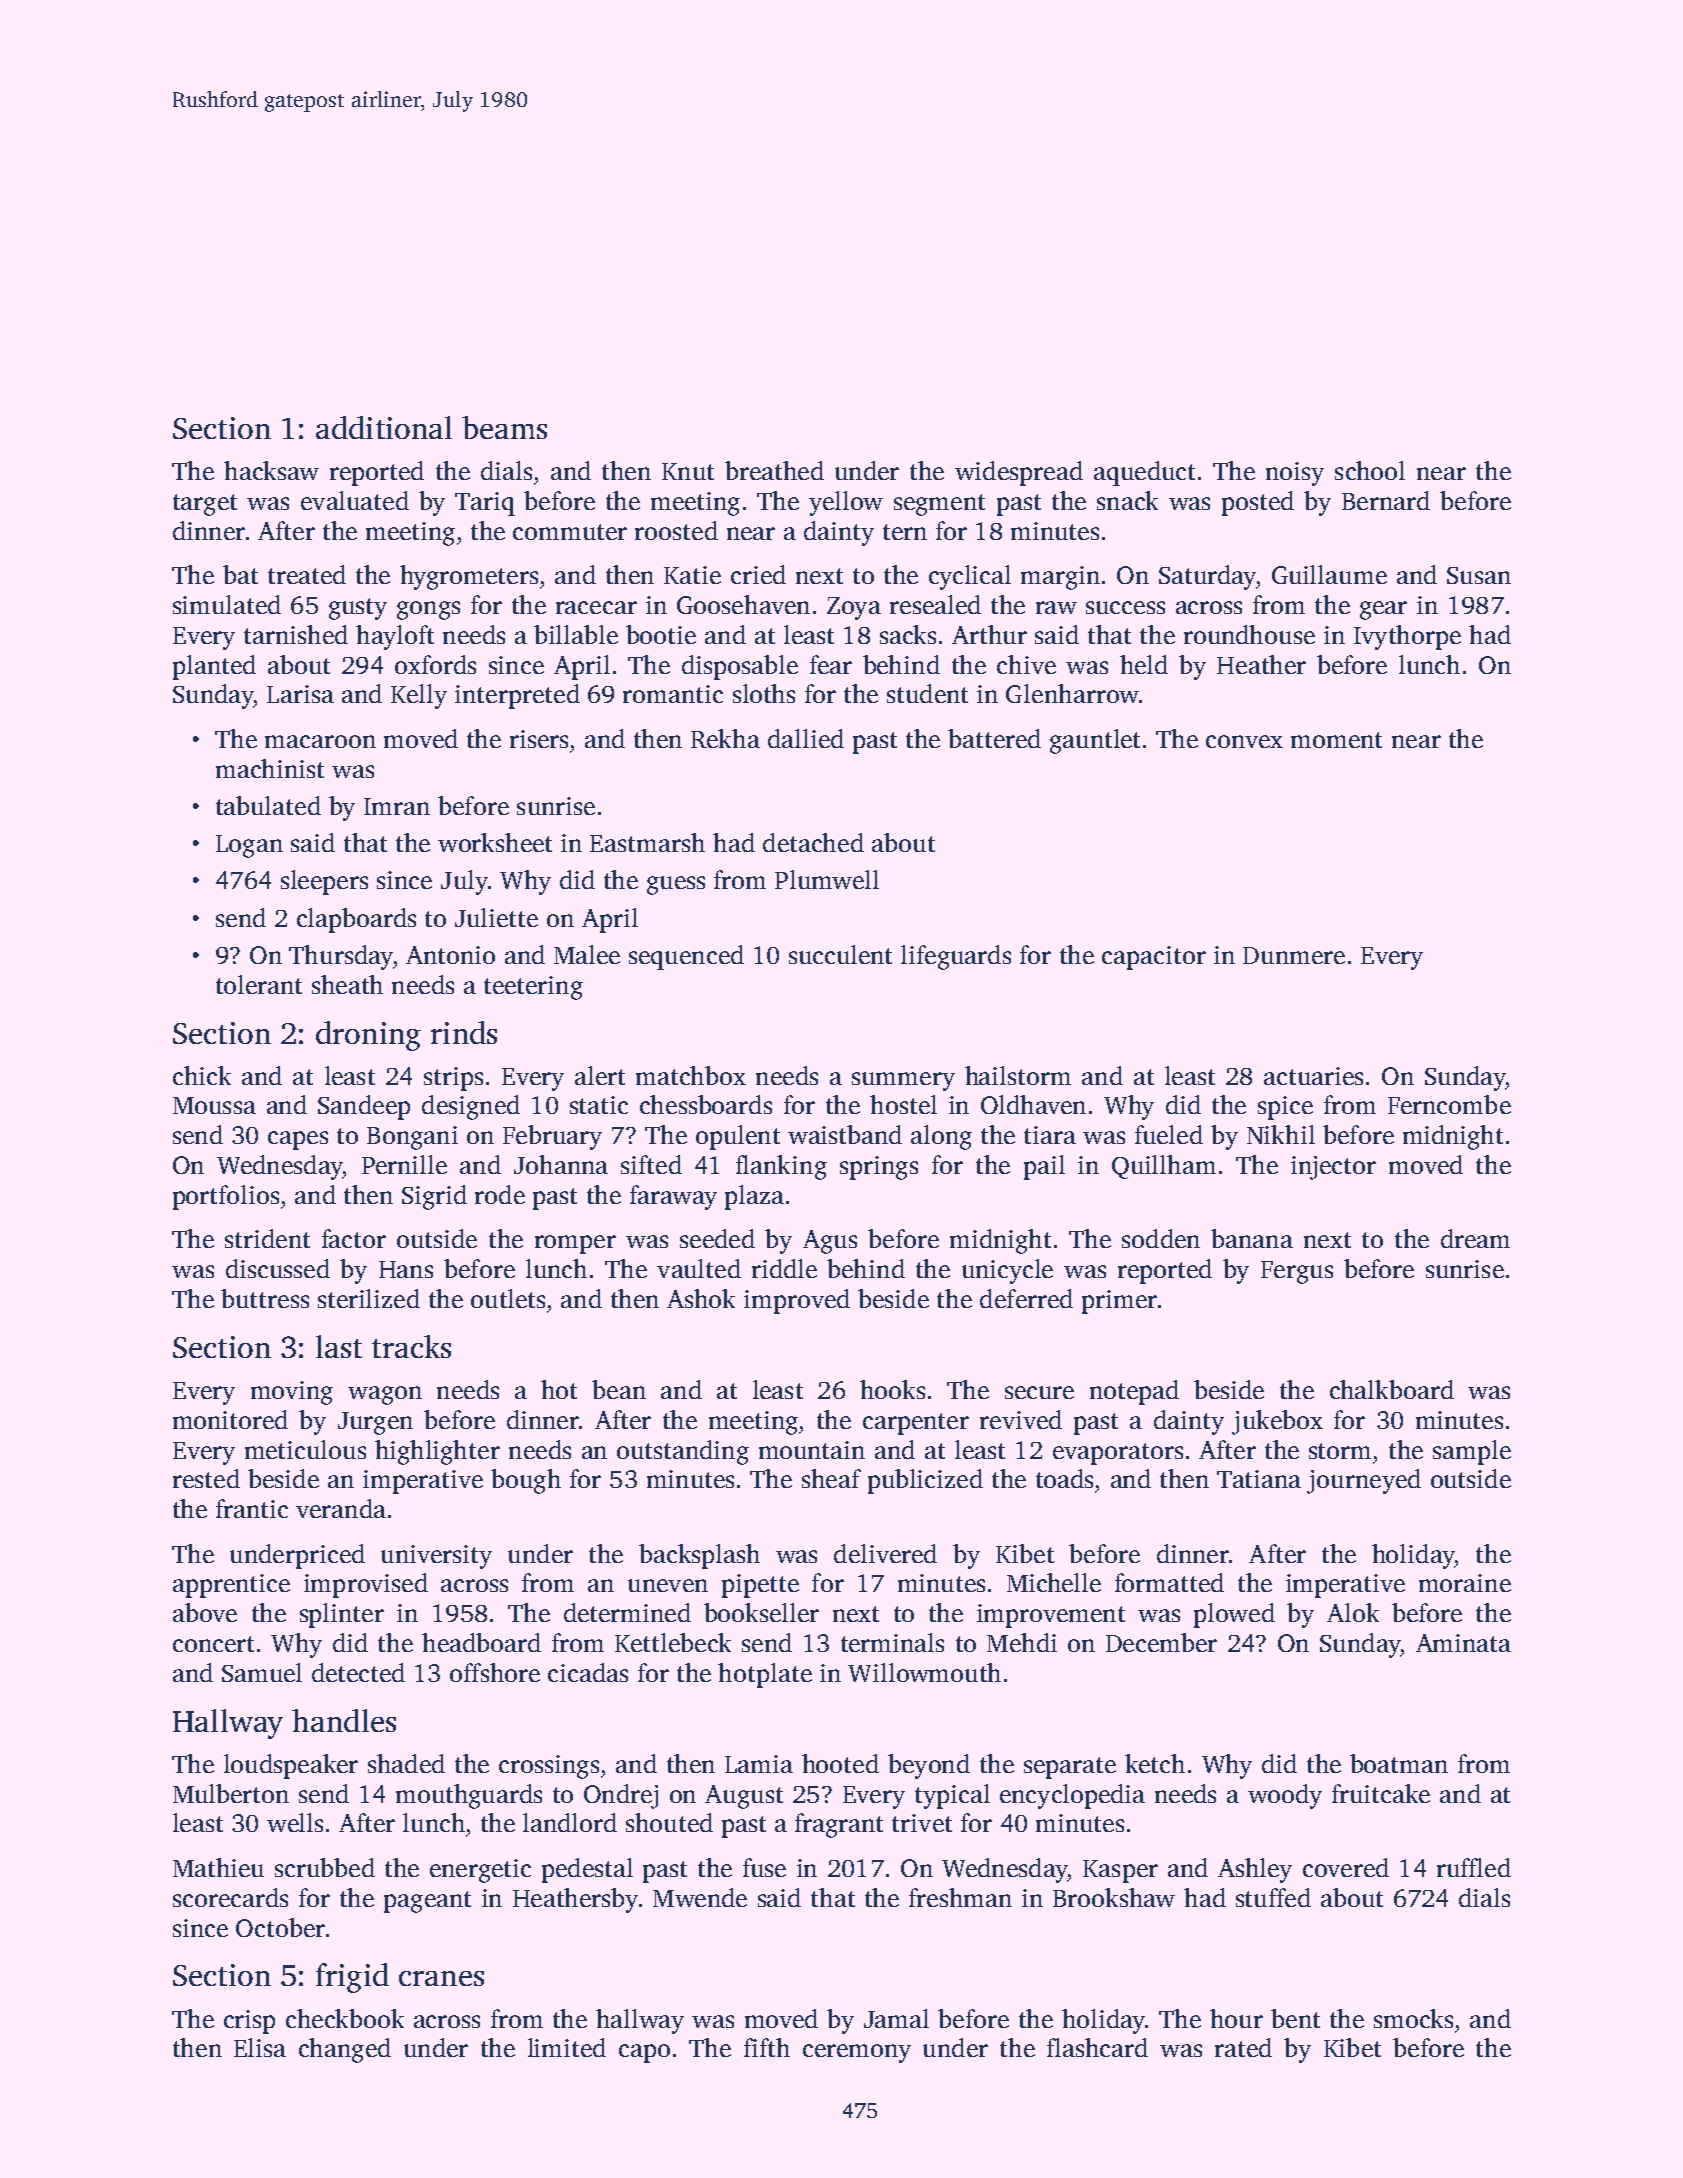  Describe the element at coordinates (1336, 740) in the screenshot. I see `moment` at that location.
